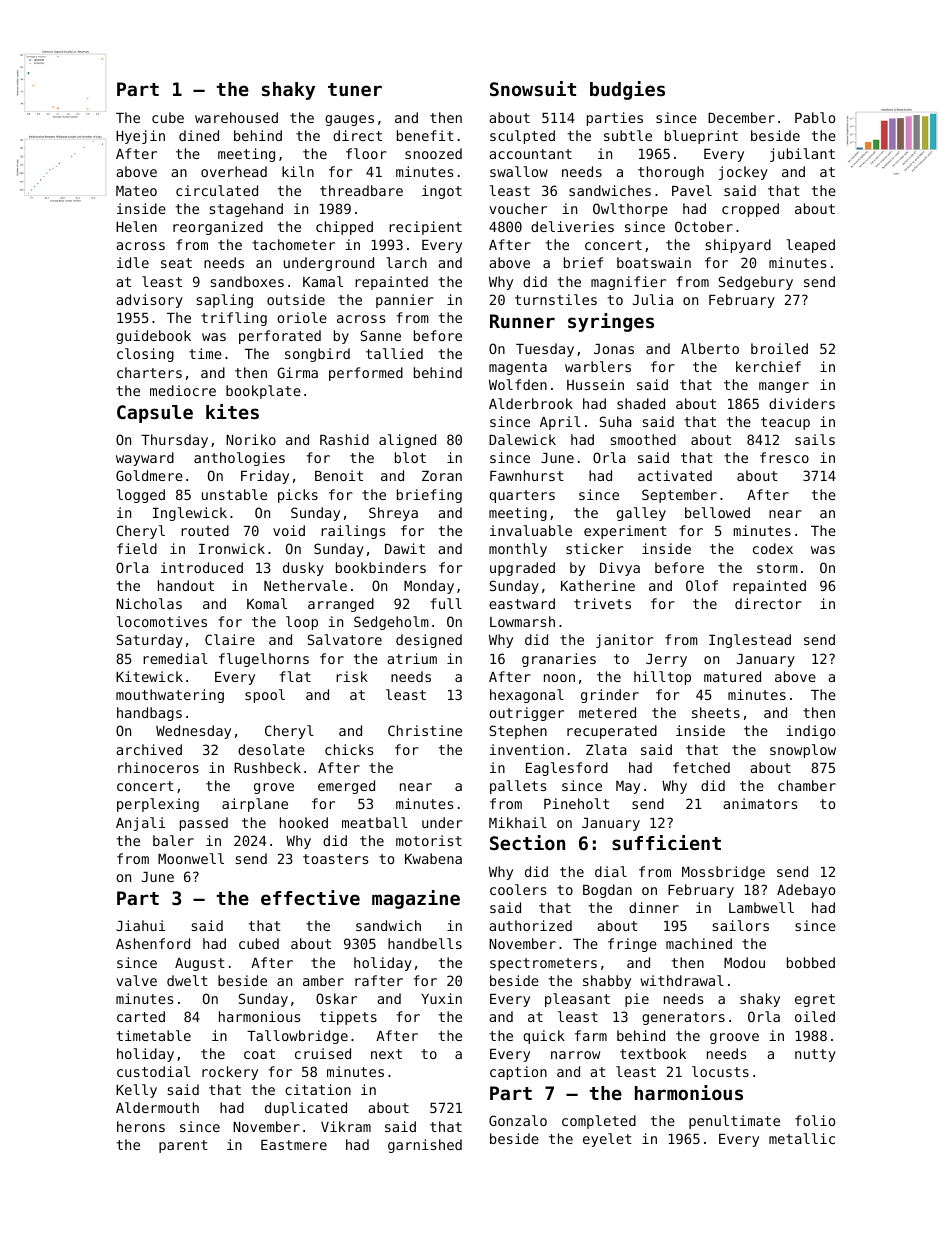 This screenshot has height=1233, width=952. What do you see at coordinates (666, 842) in the screenshot?
I see `sufficient` at bounding box center [666, 842].
